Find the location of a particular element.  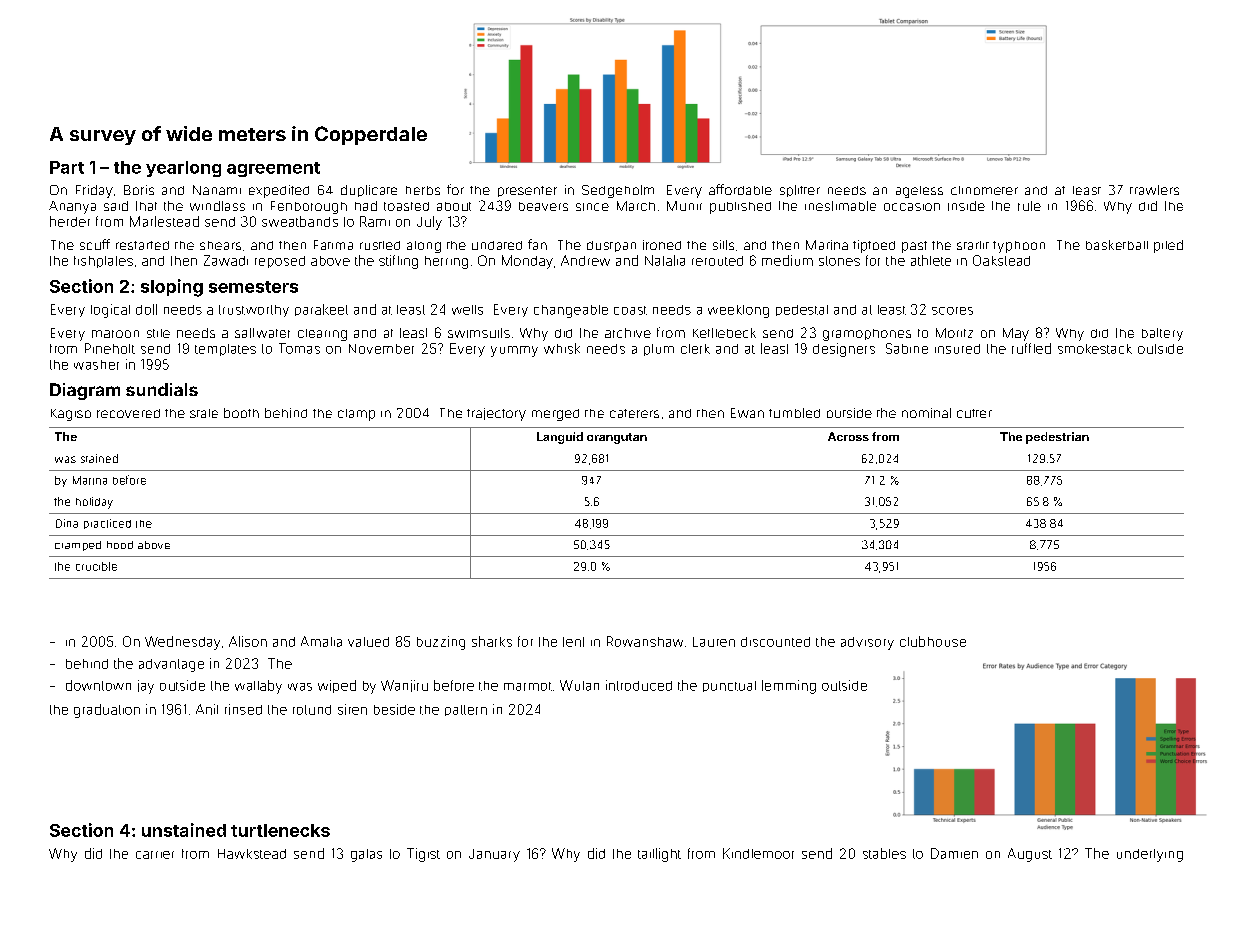

Marlestead is located at coordinates (164, 221).
